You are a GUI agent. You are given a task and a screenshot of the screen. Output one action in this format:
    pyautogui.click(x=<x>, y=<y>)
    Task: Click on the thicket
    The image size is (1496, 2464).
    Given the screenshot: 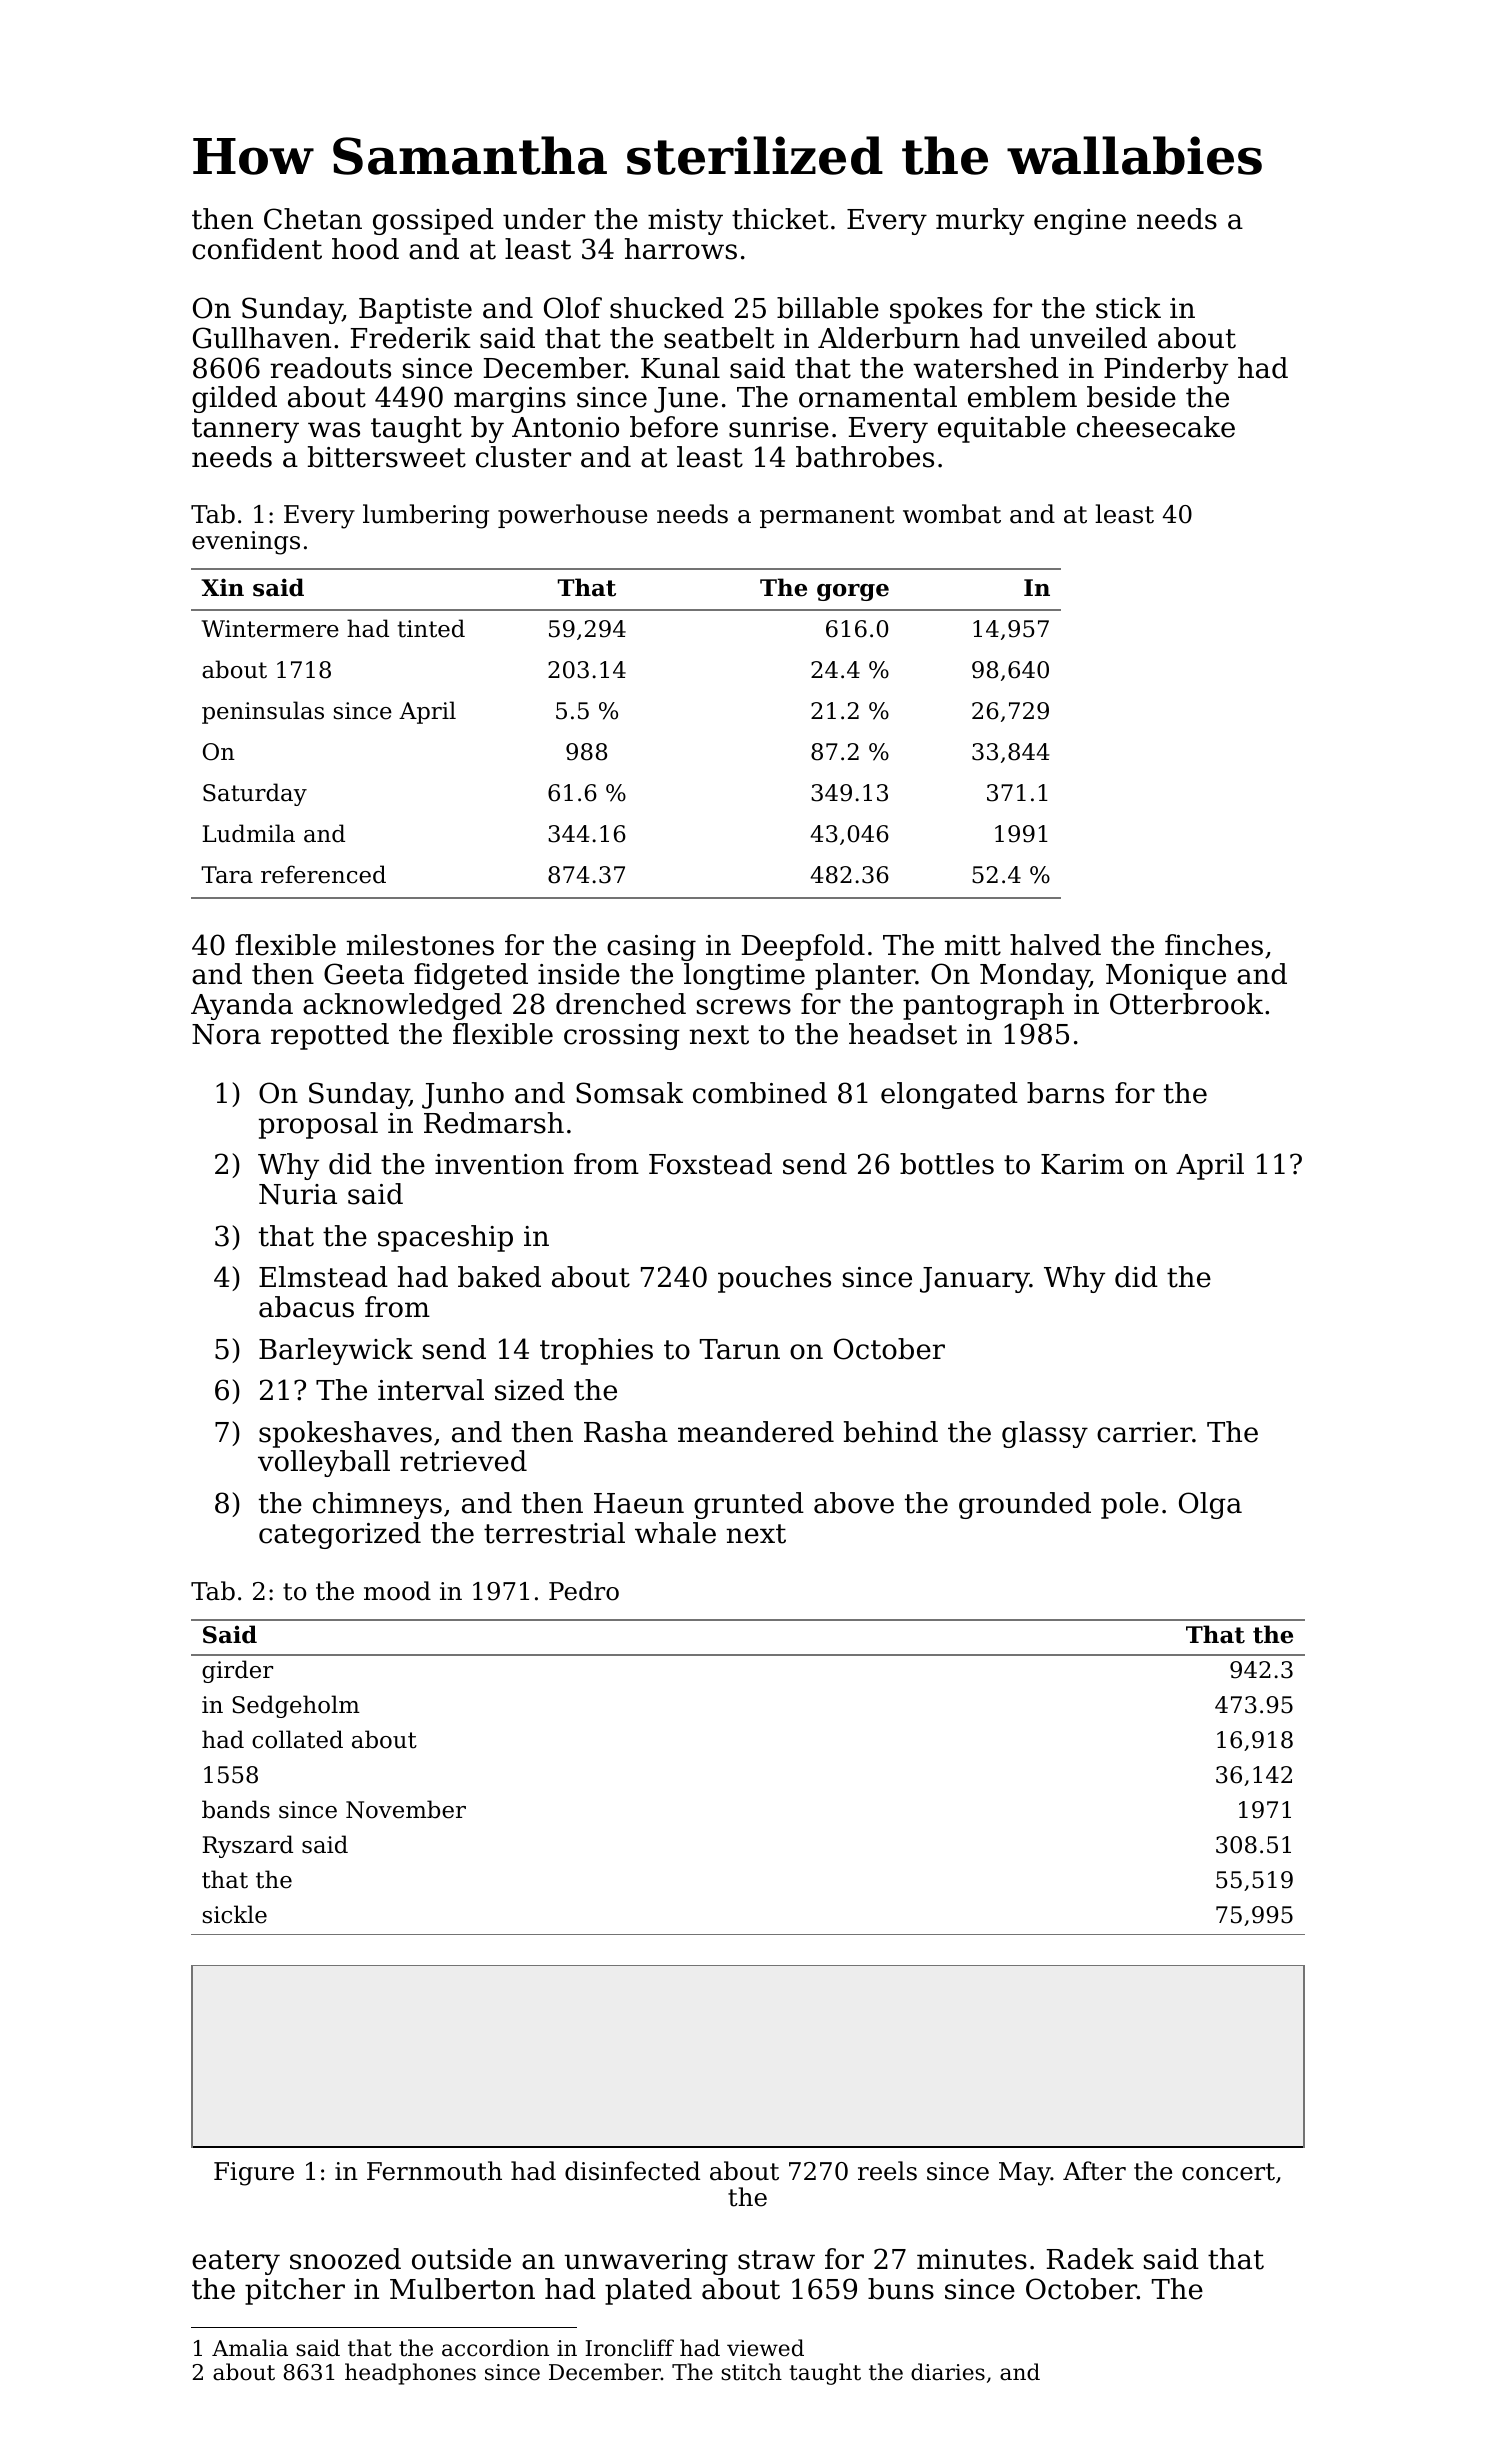 What is the action you would take?
    pyautogui.click(x=780, y=219)
